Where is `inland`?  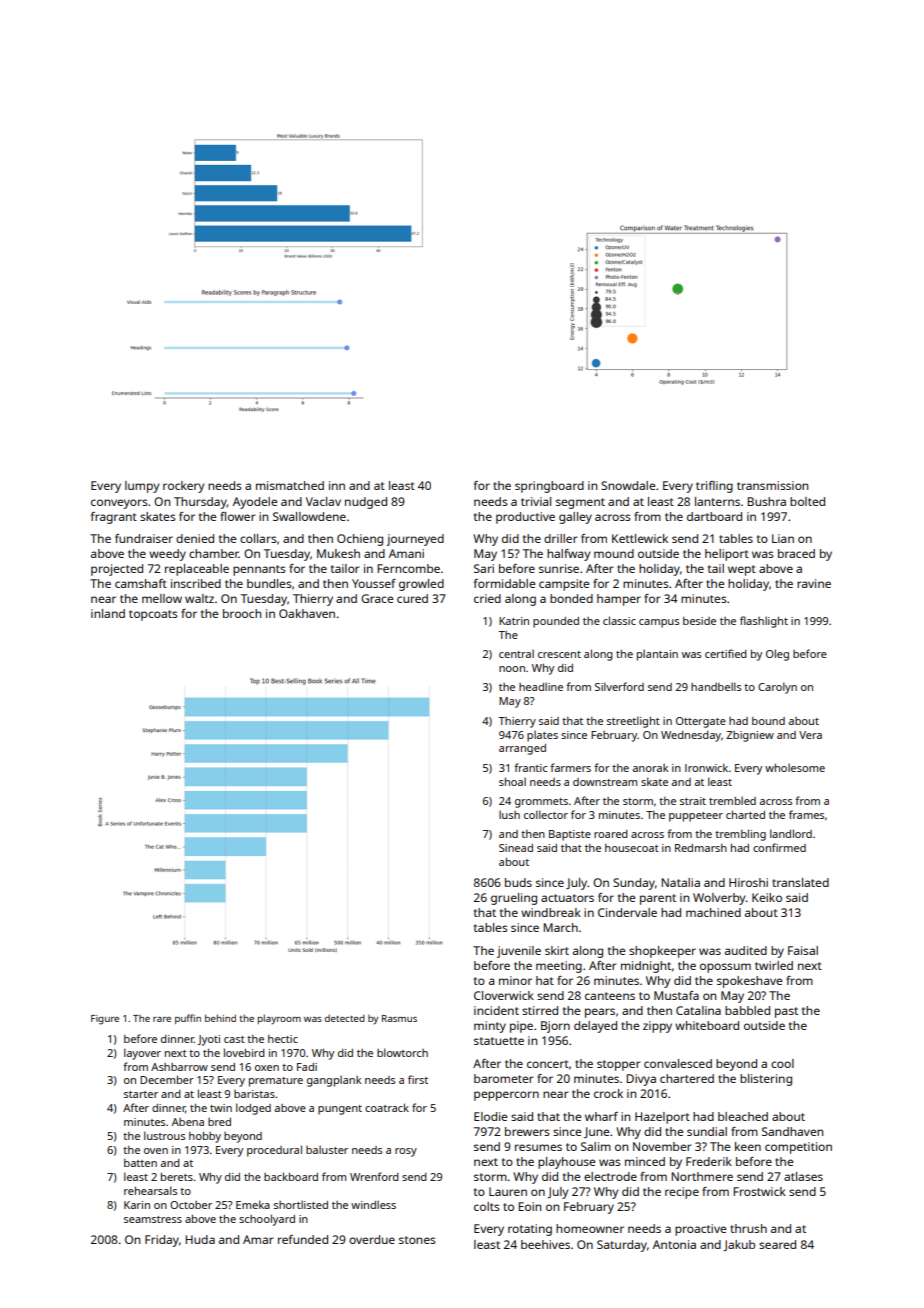 inland is located at coordinates (108, 613).
